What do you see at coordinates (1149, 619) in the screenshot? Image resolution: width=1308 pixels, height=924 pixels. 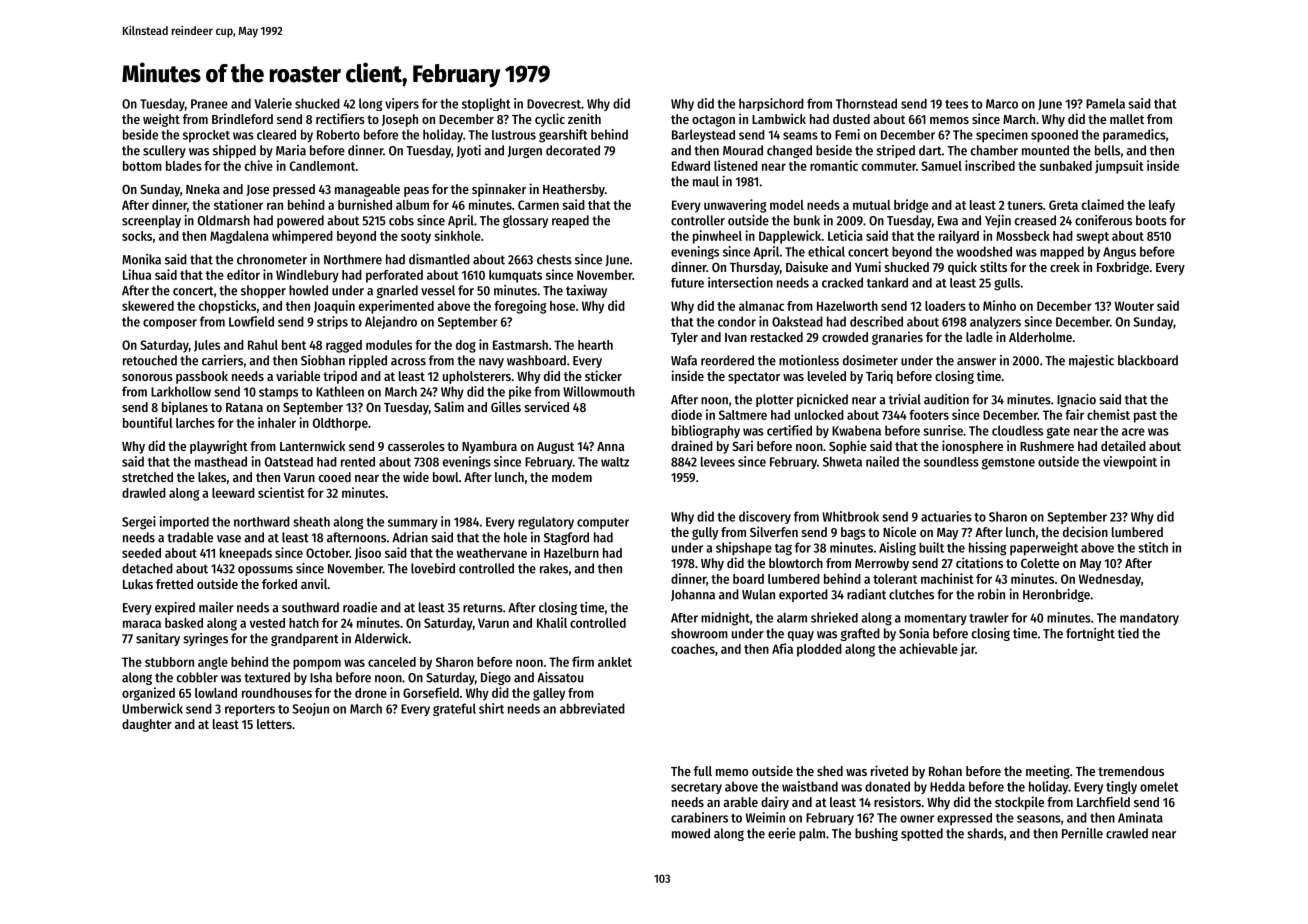 I see `mandatory` at bounding box center [1149, 619].
